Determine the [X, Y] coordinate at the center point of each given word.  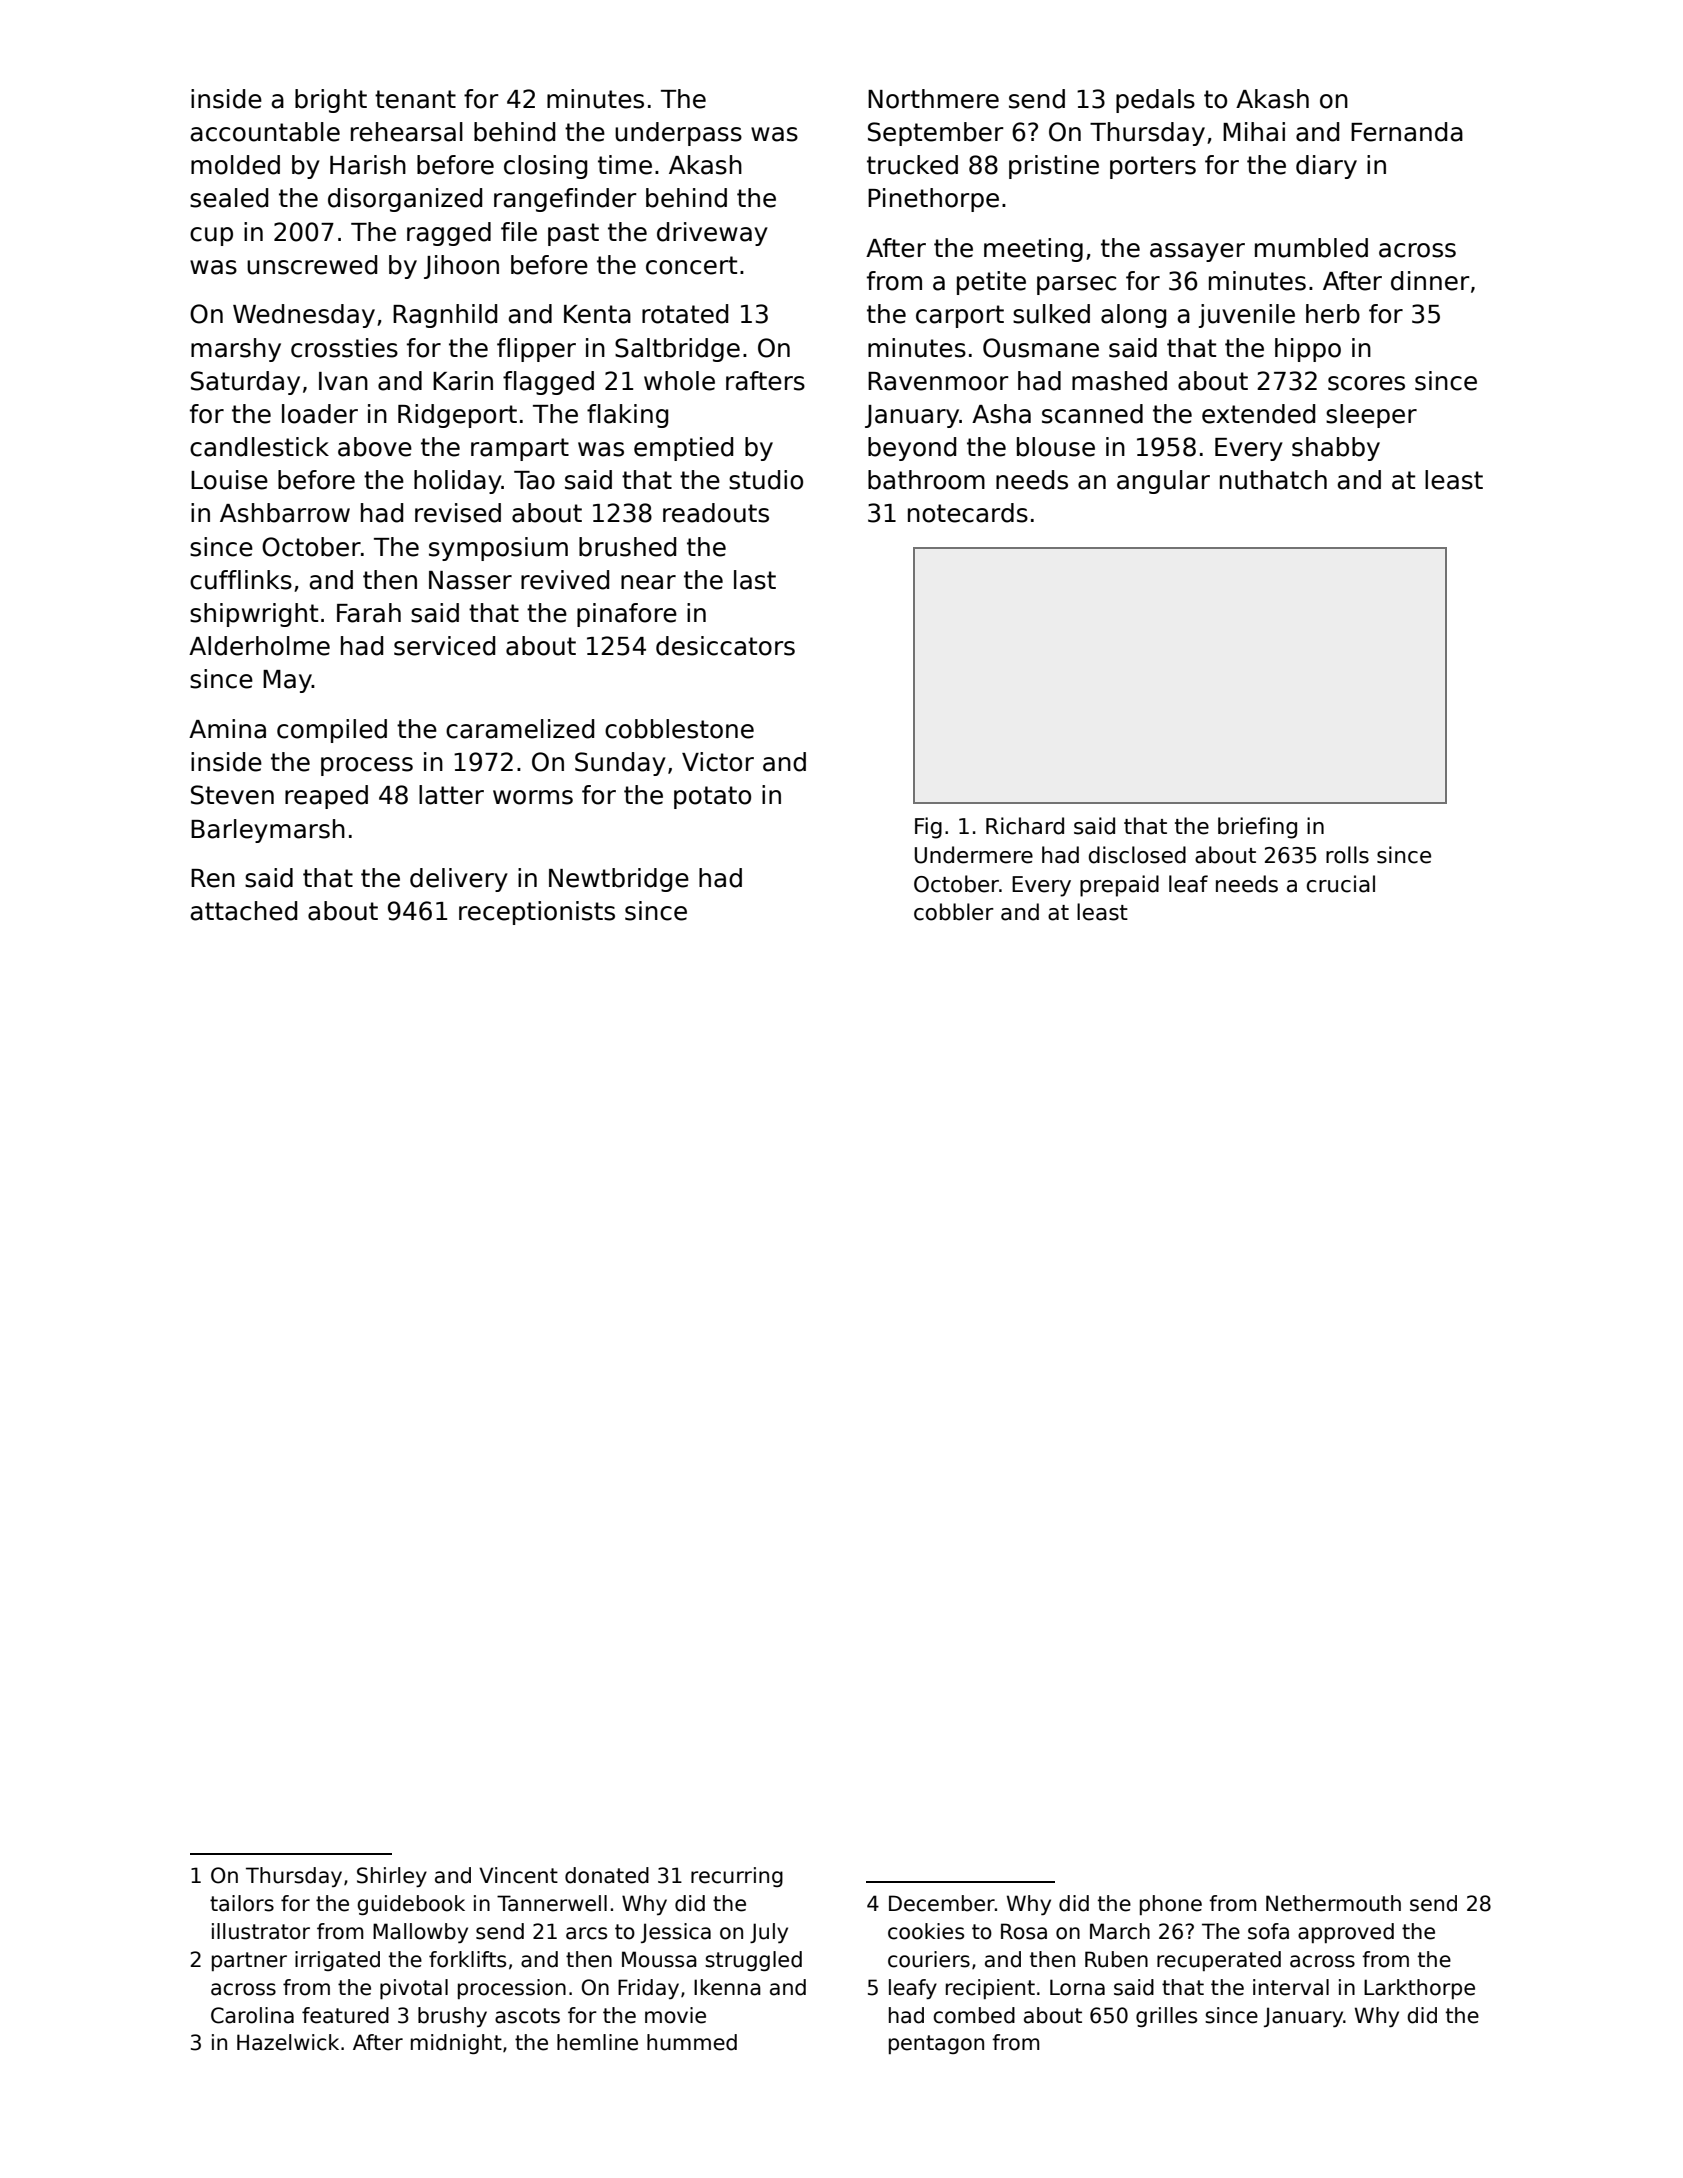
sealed [229, 198]
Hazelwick [288, 2042]
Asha [1001, 414]
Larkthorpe [1419, 1989]
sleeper [1371, 416]
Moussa [659, 1959]
